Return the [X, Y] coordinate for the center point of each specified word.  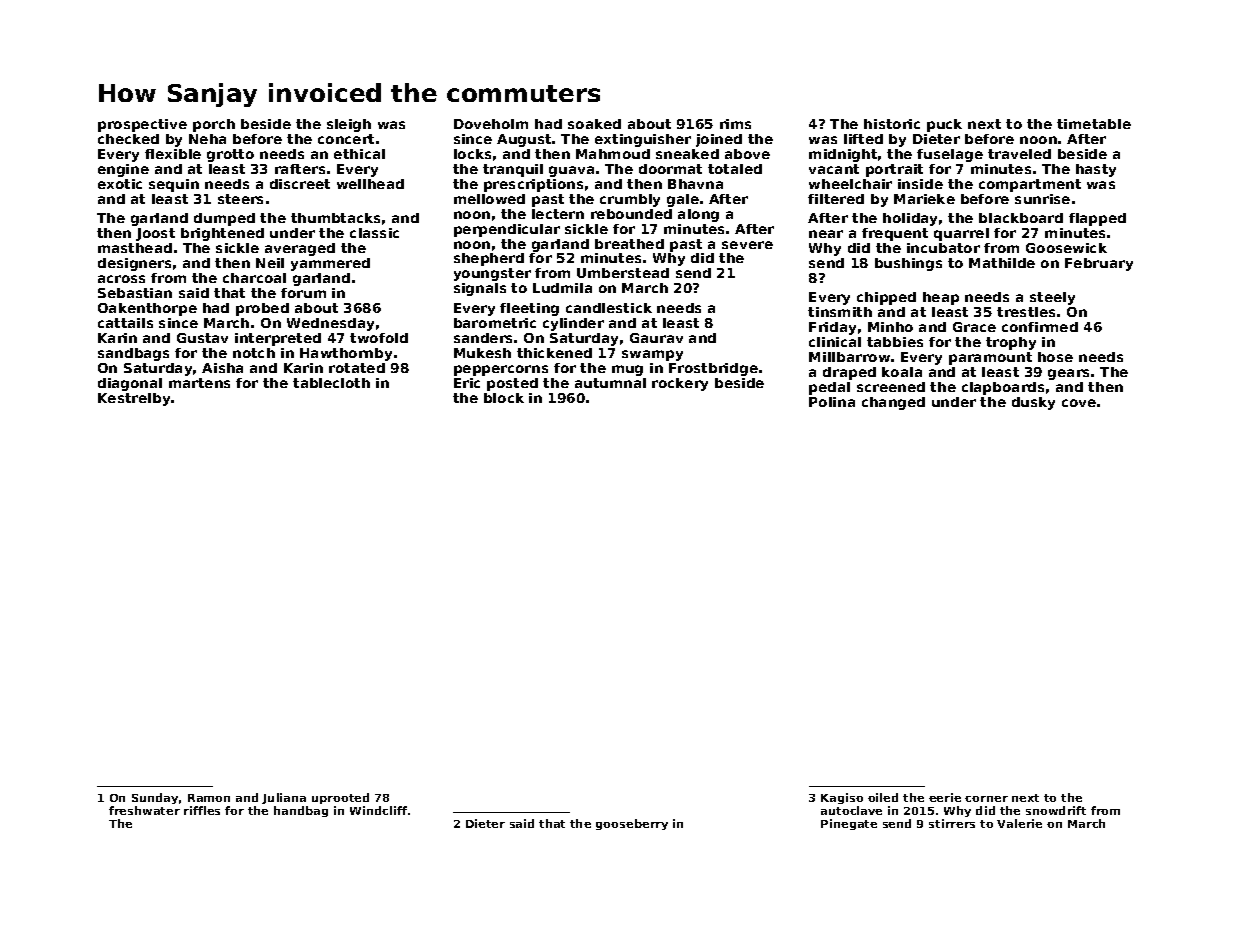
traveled [1019, 154]
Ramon [209, 798]
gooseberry [632, 824]
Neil [270, 263]
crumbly [630, 200]
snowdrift [1056, 810]
